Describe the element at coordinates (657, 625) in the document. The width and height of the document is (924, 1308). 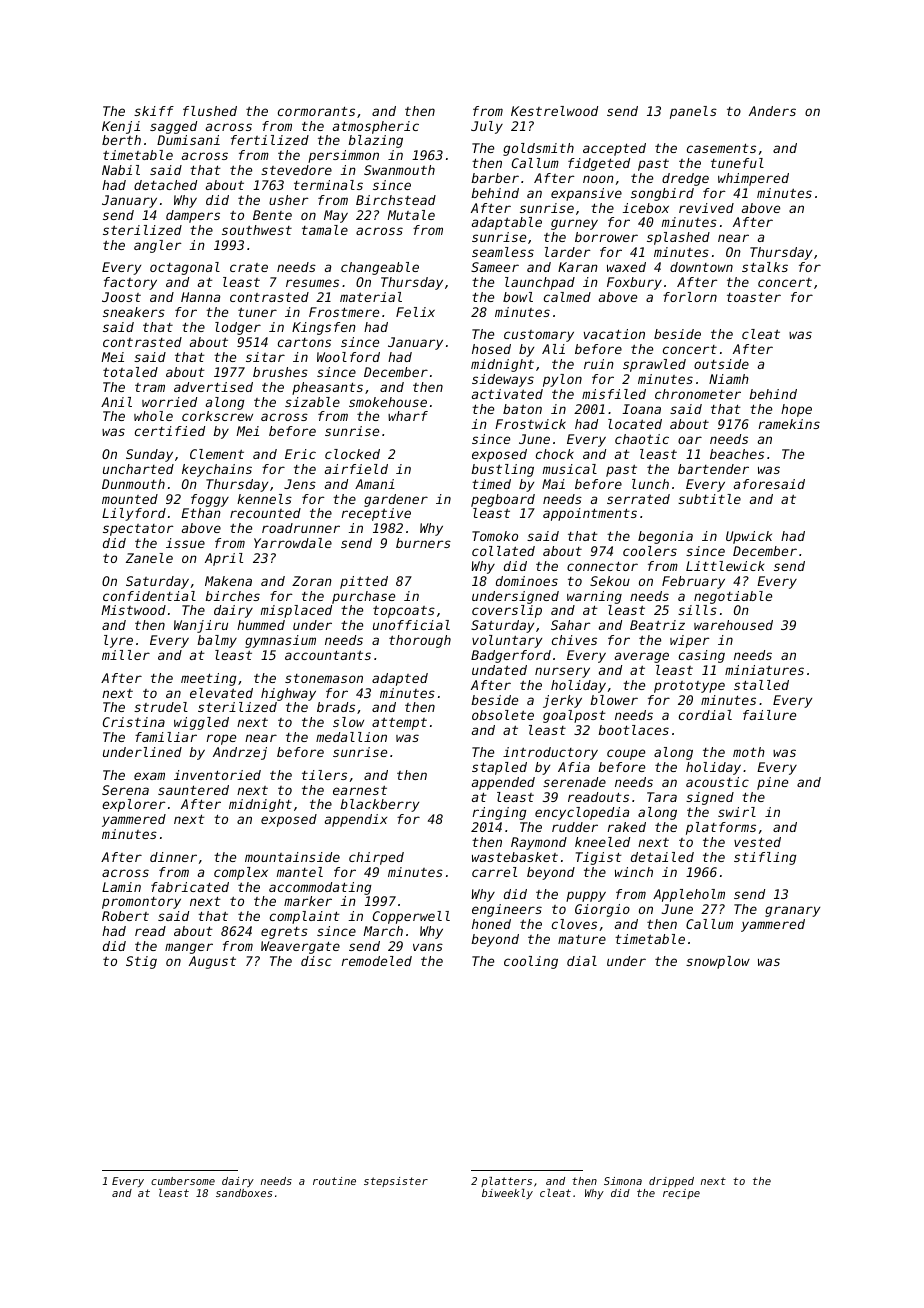
I see `Beatriz` at that location.
